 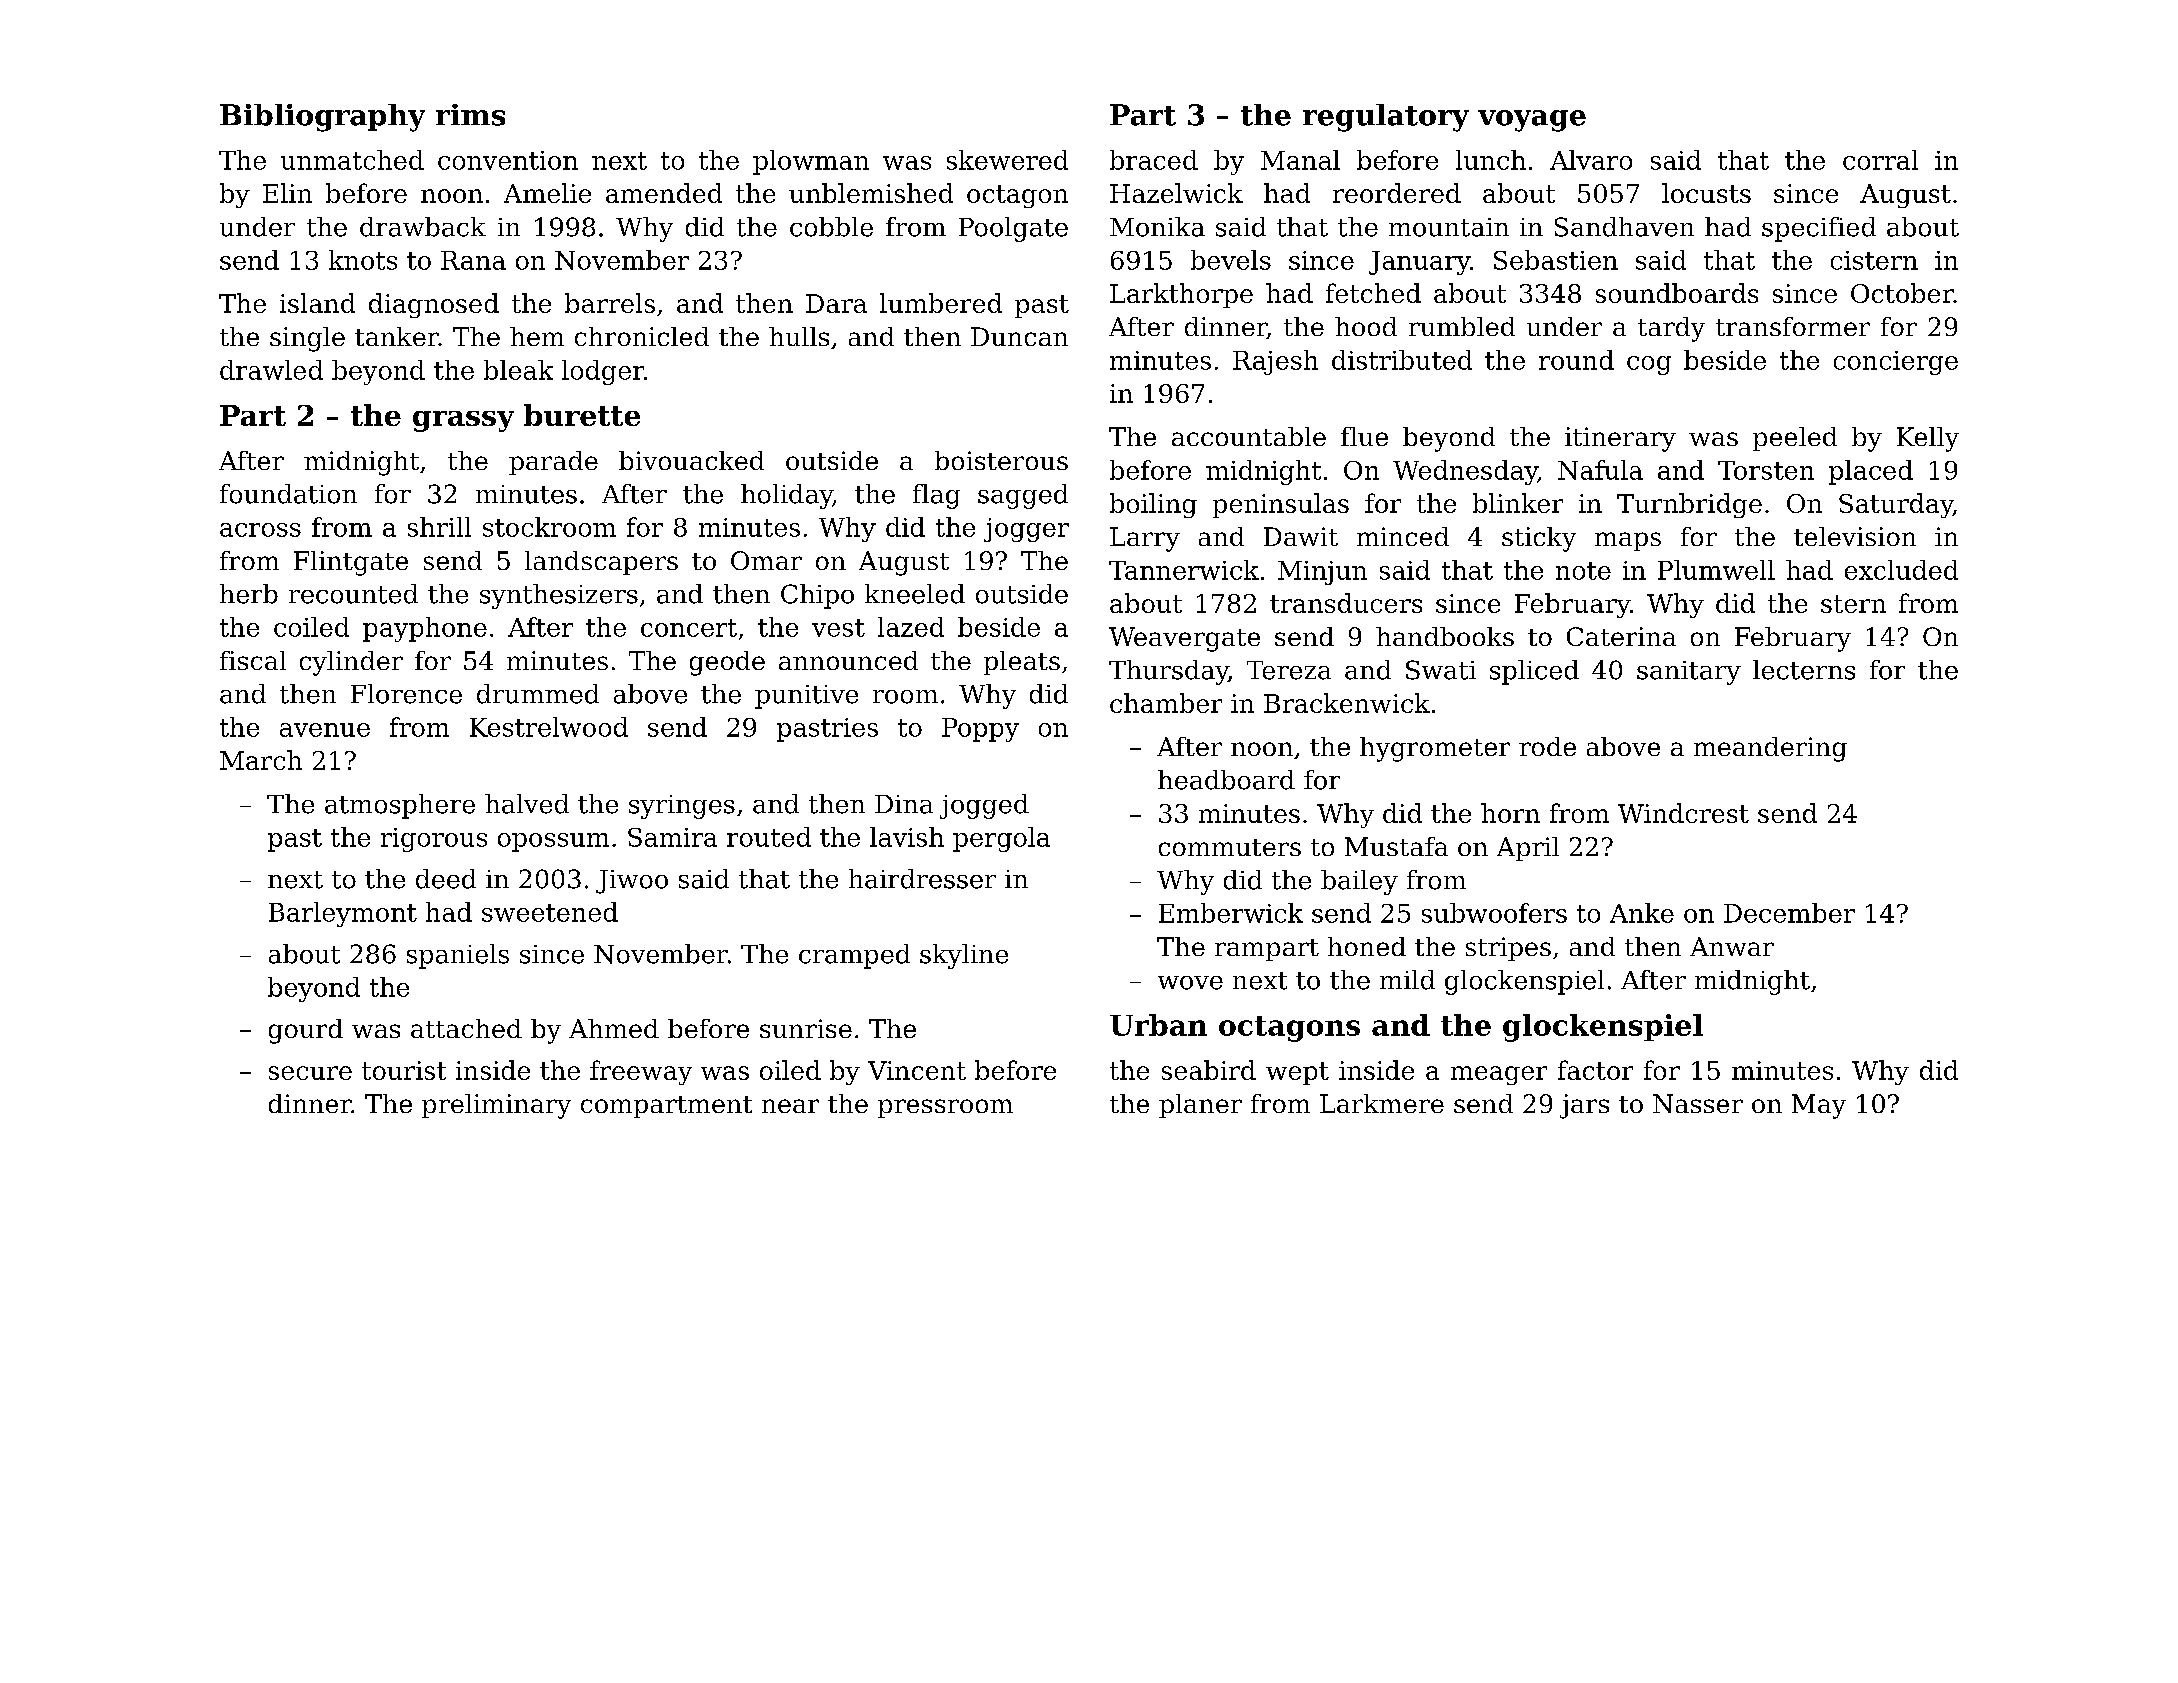 What do you see at coordinates (1200, 1106) in the document?
I see `planer` at bounding box center [1200, 1106].
